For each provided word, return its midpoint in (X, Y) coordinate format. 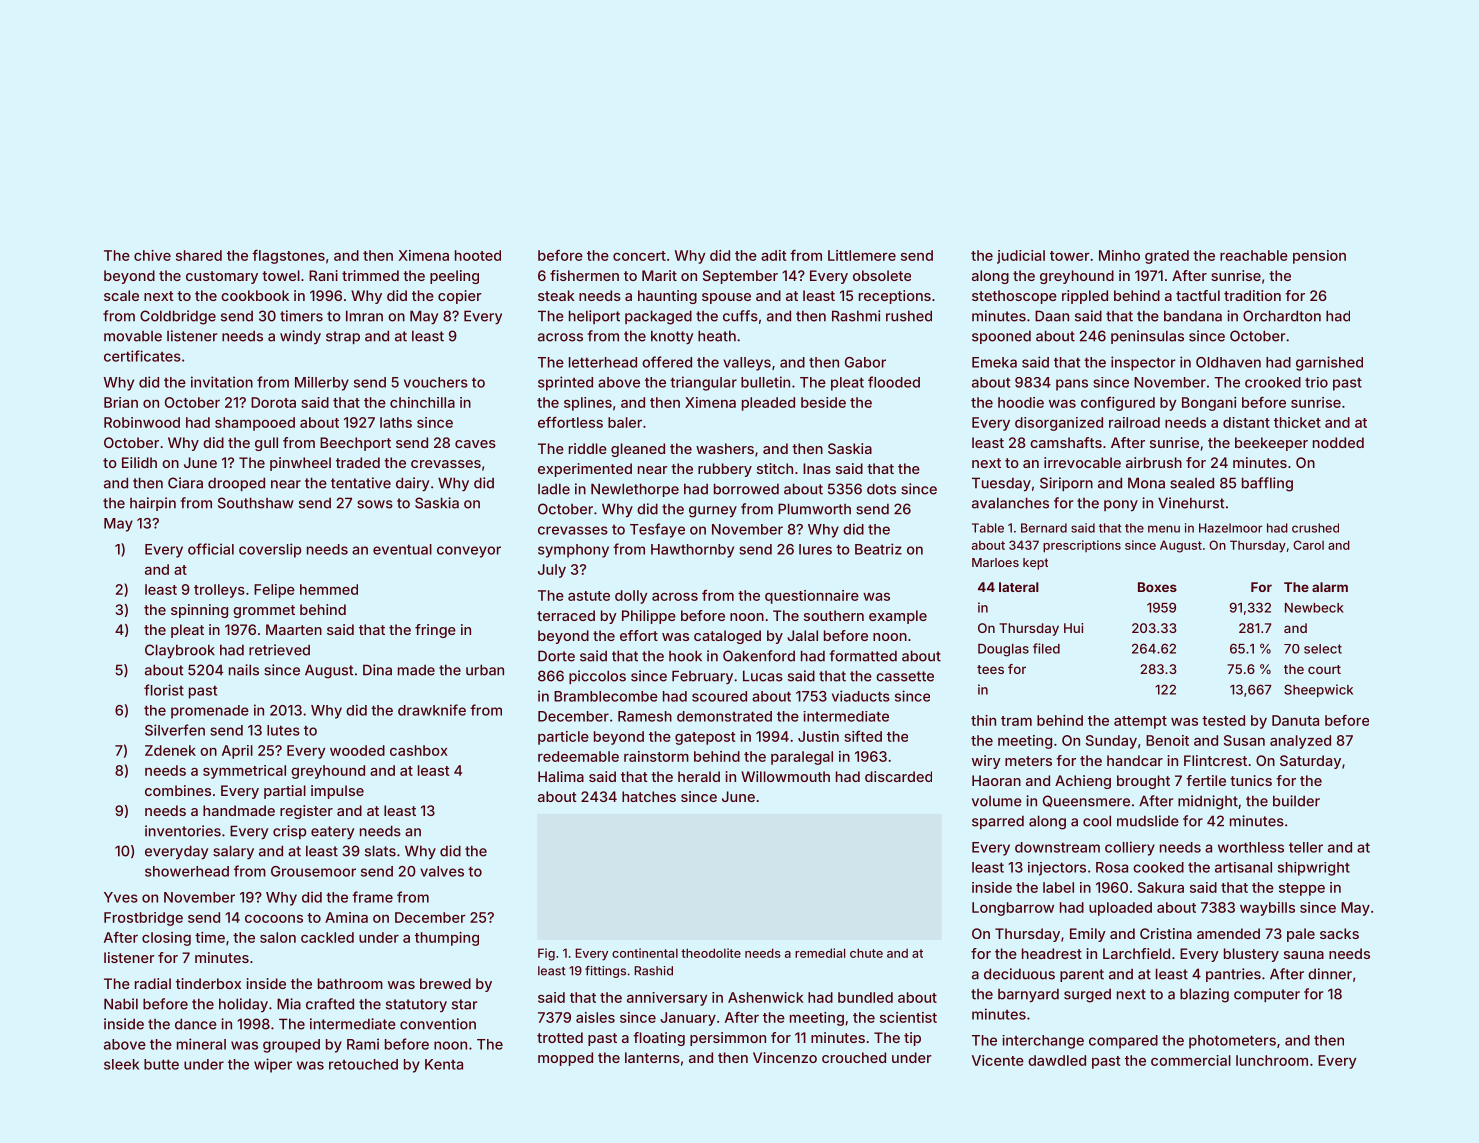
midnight (1208, 802)
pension (1319, 257)
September (740, 277)
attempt (1140, 722)
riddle (588, 448)
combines (178, 790)
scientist (908, 1017)
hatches (649, 796)
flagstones (288, 256)
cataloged (727, 637)
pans (1072, 385)
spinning (199, 611)
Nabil (121, 1004)
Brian (121, 402)
